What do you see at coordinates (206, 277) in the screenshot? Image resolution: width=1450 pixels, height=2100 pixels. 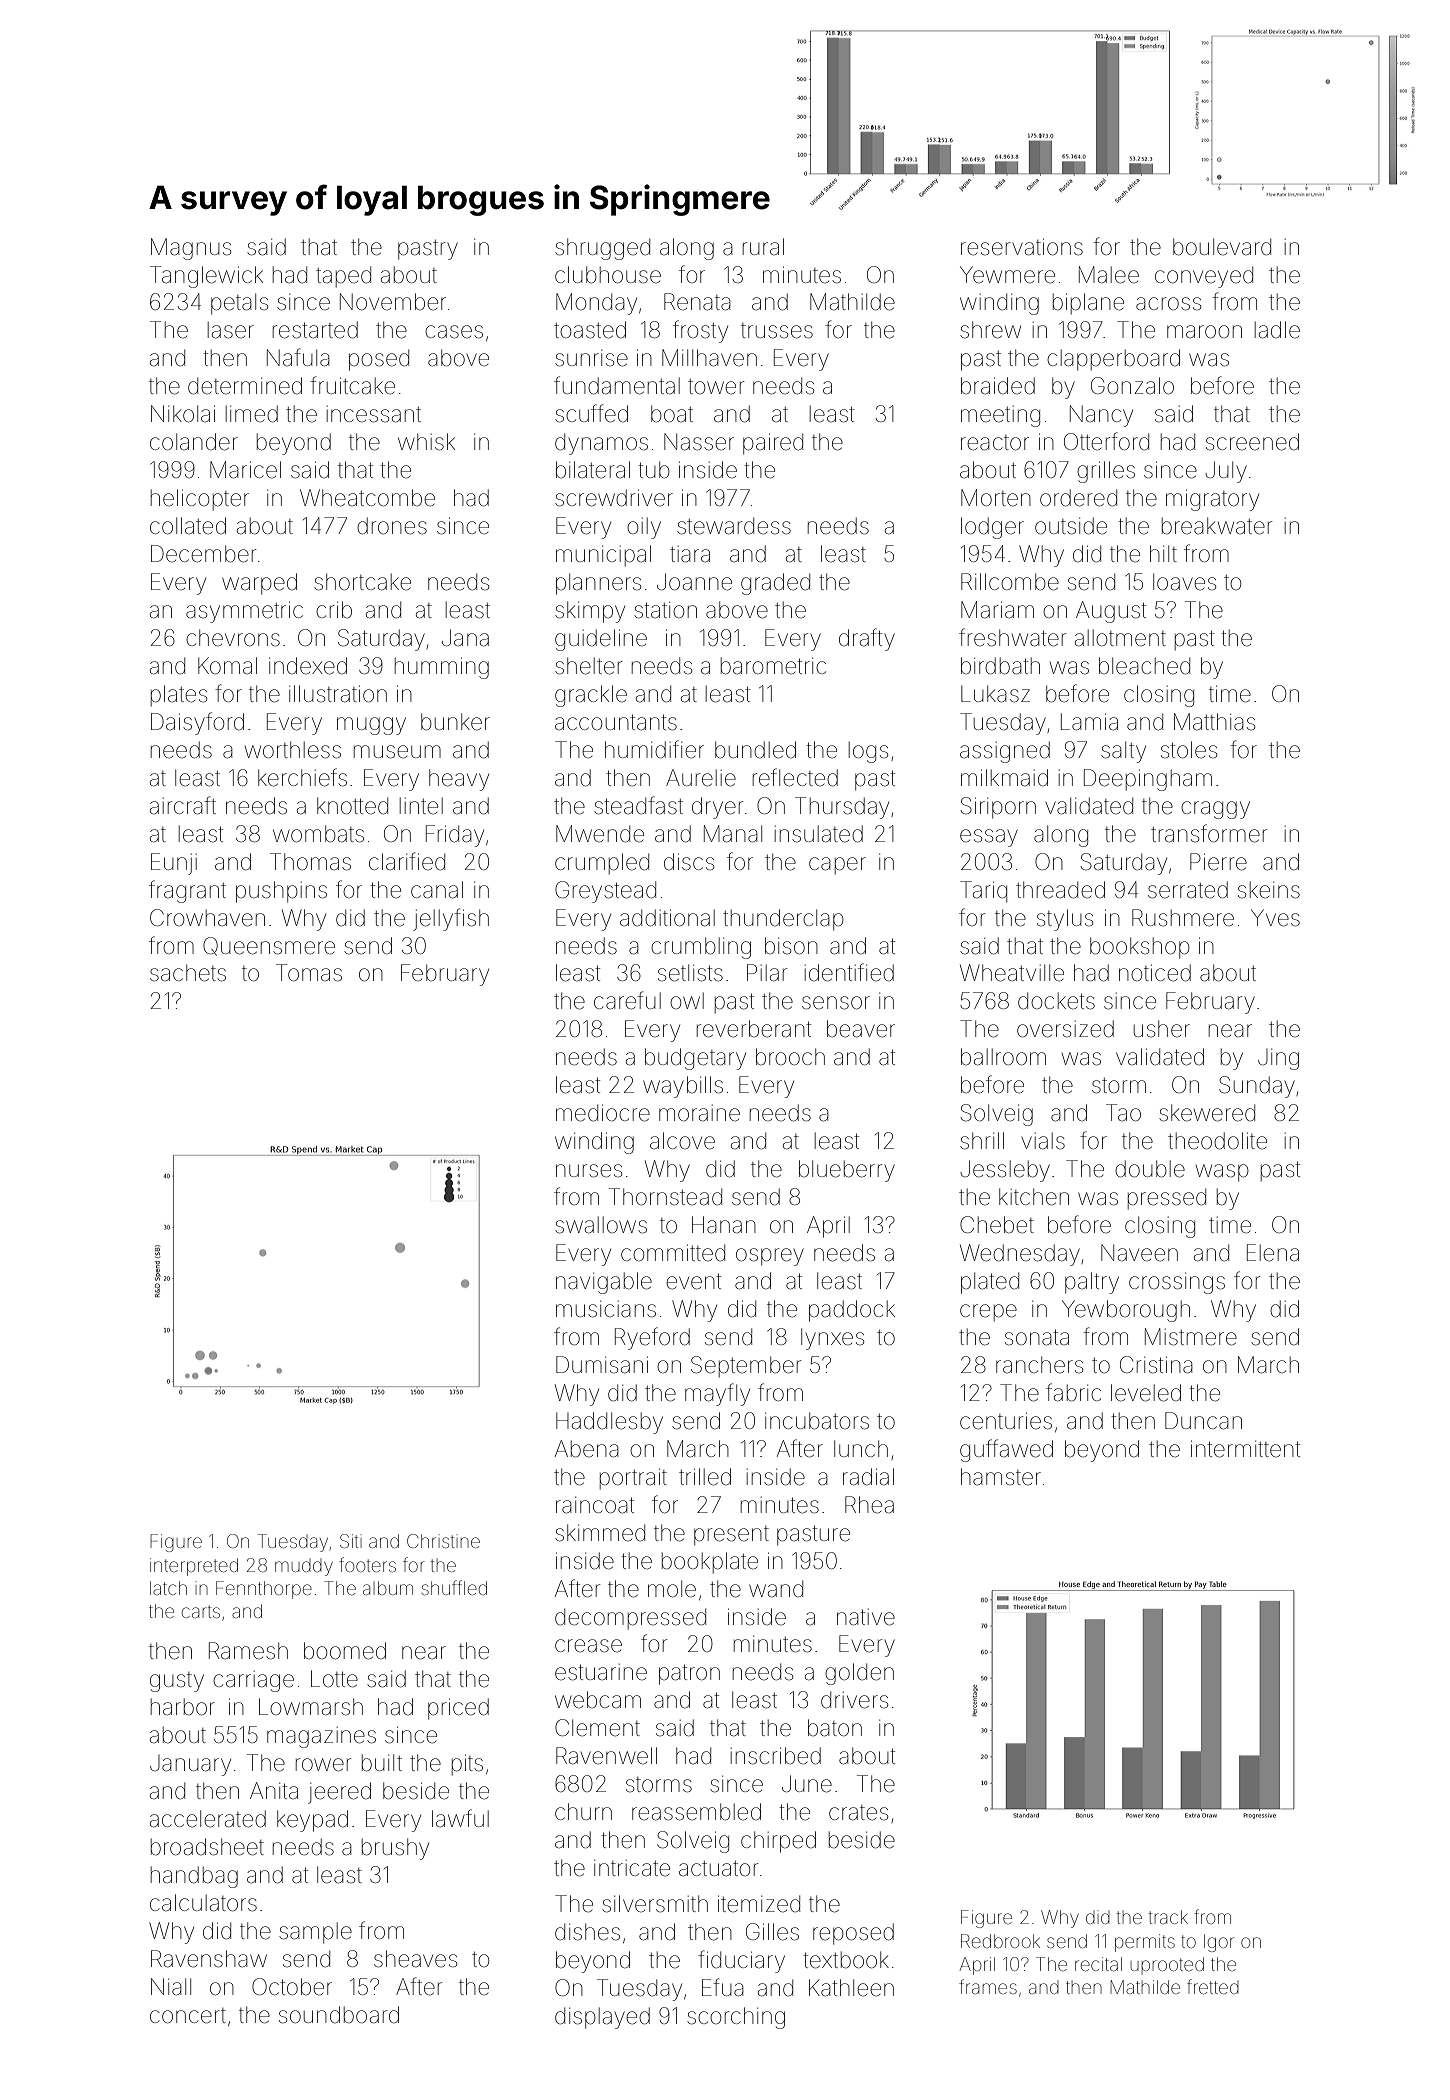 I see `Tanglewick` at bounding box center [206, 277].
